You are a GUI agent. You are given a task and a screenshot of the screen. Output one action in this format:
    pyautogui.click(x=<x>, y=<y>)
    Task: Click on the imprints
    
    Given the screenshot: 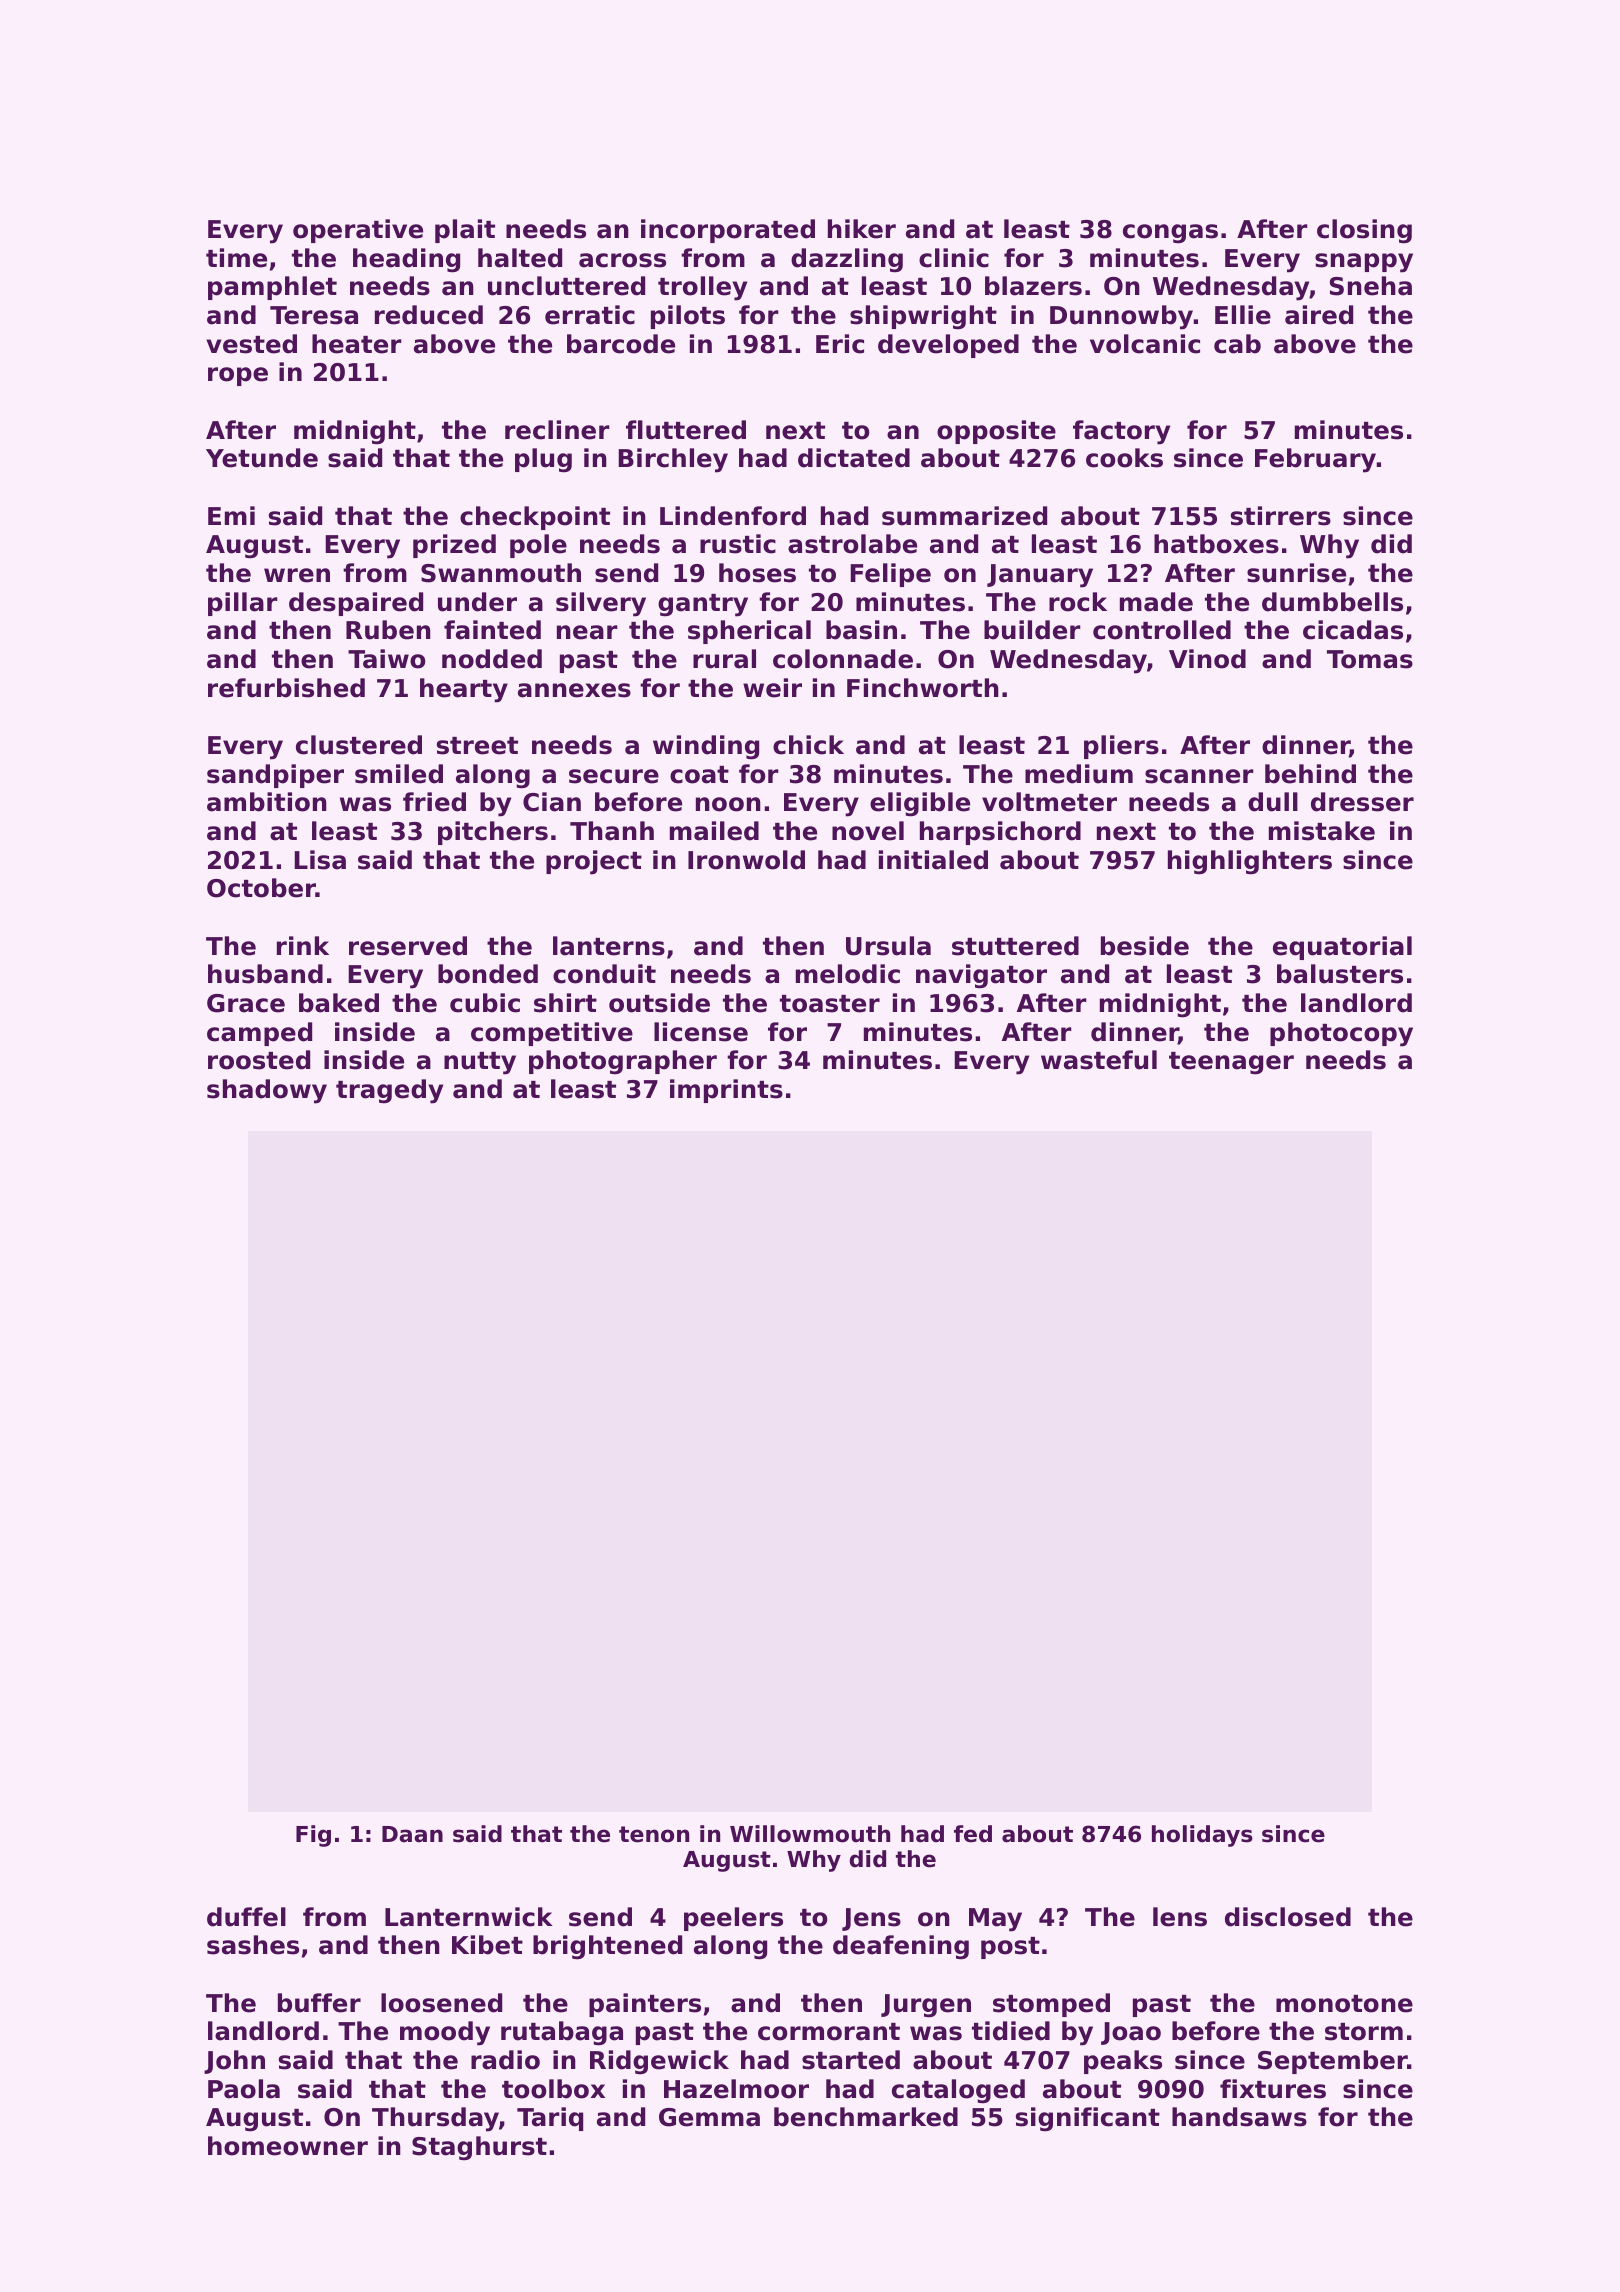 What is the action you would take?
    pyautogui.click(x=726, y=1091)
